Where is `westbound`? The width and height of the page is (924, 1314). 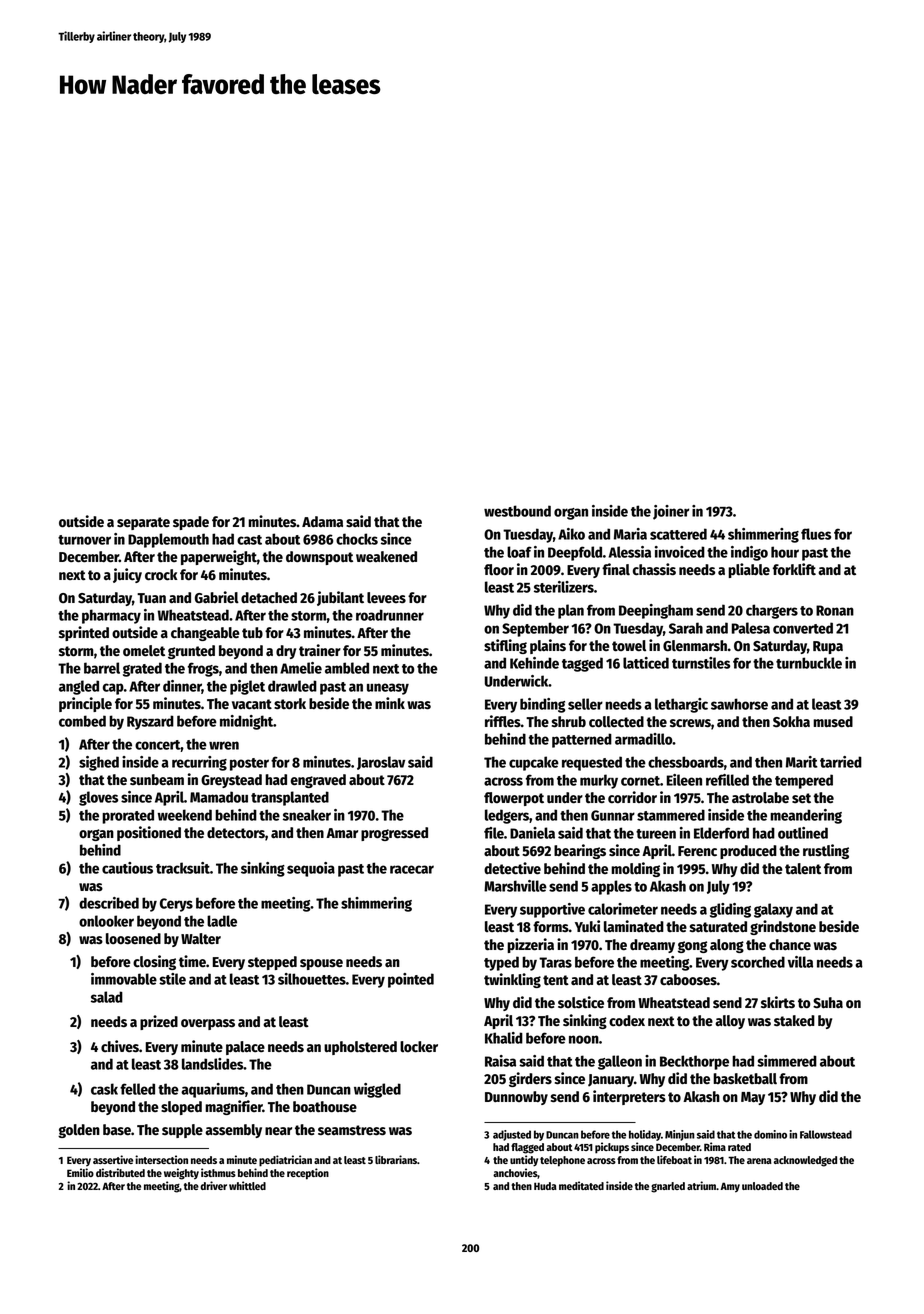 westbound is located at coordinates (517, 511).
